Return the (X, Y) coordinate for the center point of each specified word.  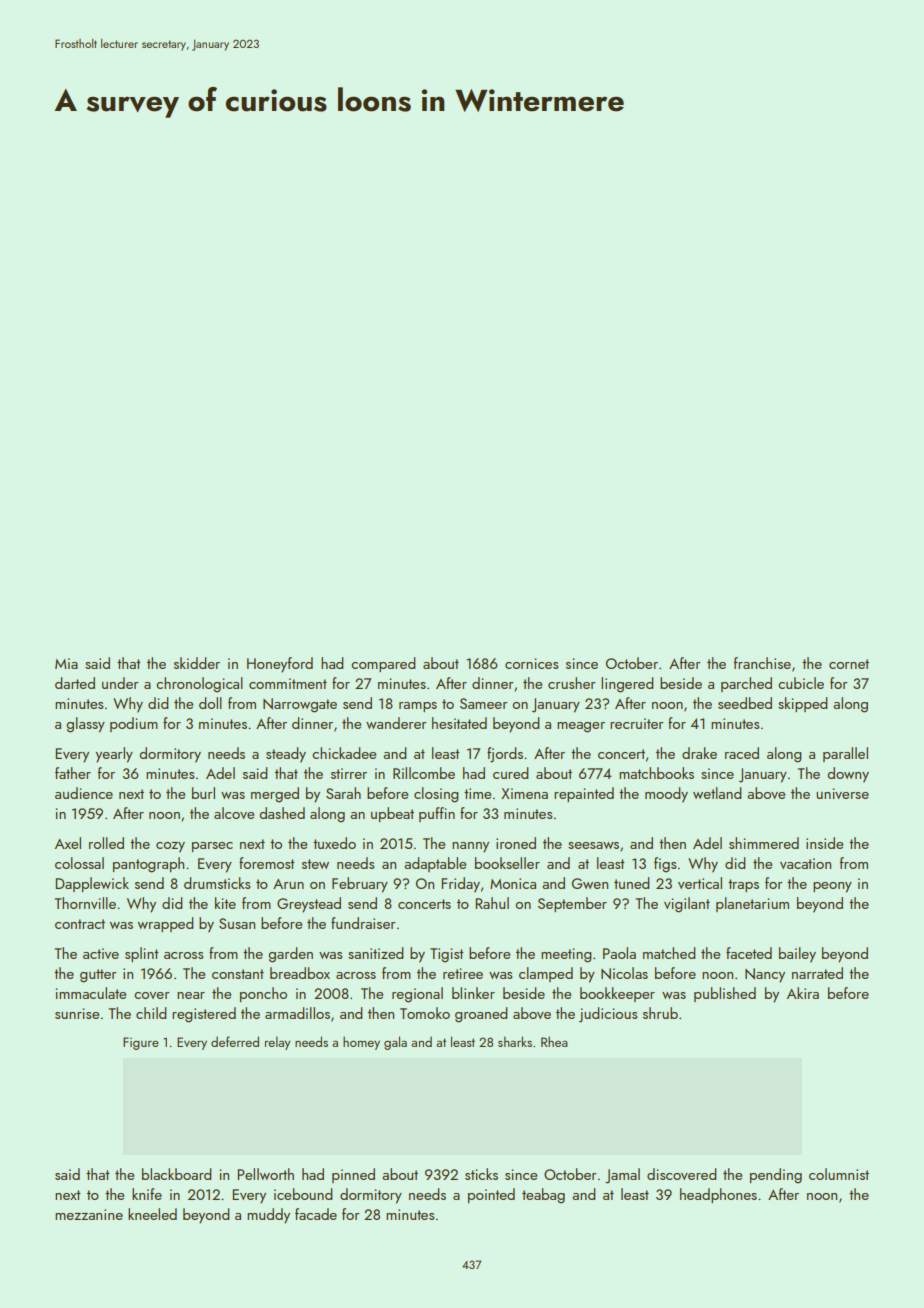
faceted (749, 953)
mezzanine (89, 1214)
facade (316, 1214)
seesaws (593, 845)
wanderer (396, 723)
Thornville (85, 903)
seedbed (745, 703)
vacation (805, 863)
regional (417, 995)
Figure (141, 1043)
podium (134, 724)
